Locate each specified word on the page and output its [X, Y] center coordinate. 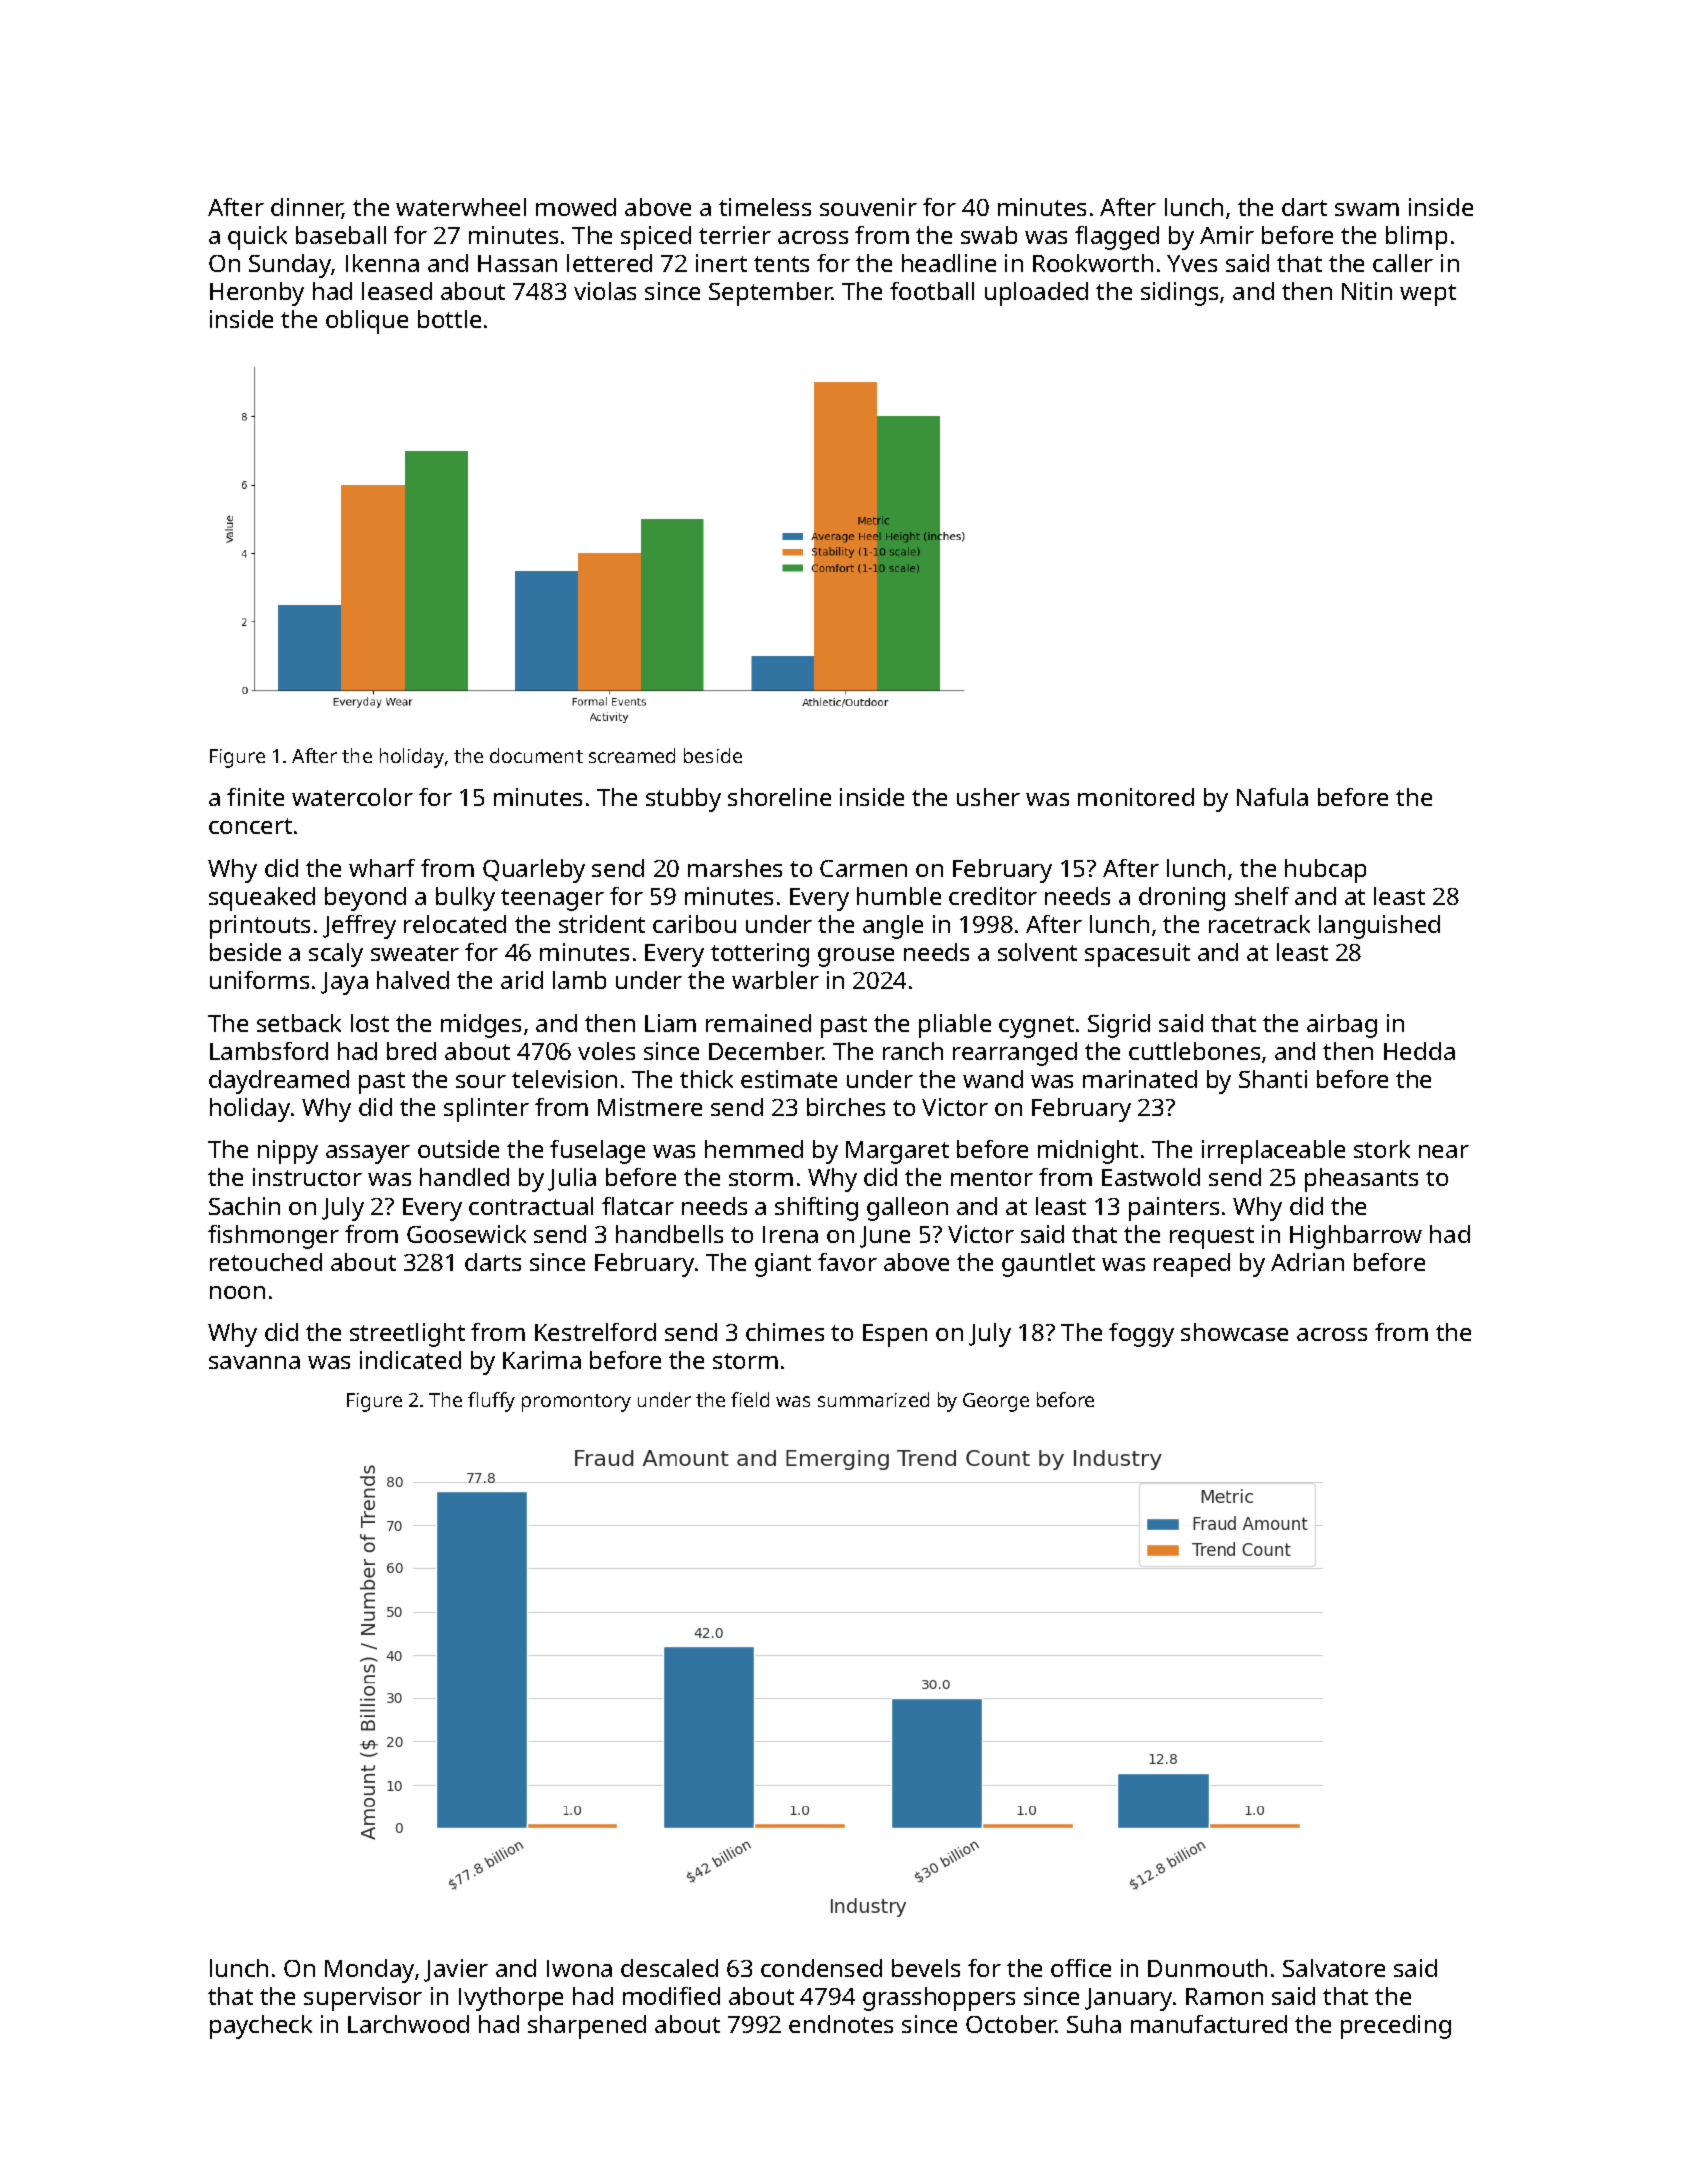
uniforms [259, 980]
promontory [576, 1403]
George [996, 1402]
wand [993, 1079]
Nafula [1272, 797]
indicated [410, 1360]
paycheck [261, 2027]
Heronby [257, 294]
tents [781, 264]
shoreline [779, 797]
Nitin [1367, 291]
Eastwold [1151, 1177]
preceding [1396, 2027]
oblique [367, 322]
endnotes [841, 2024]
